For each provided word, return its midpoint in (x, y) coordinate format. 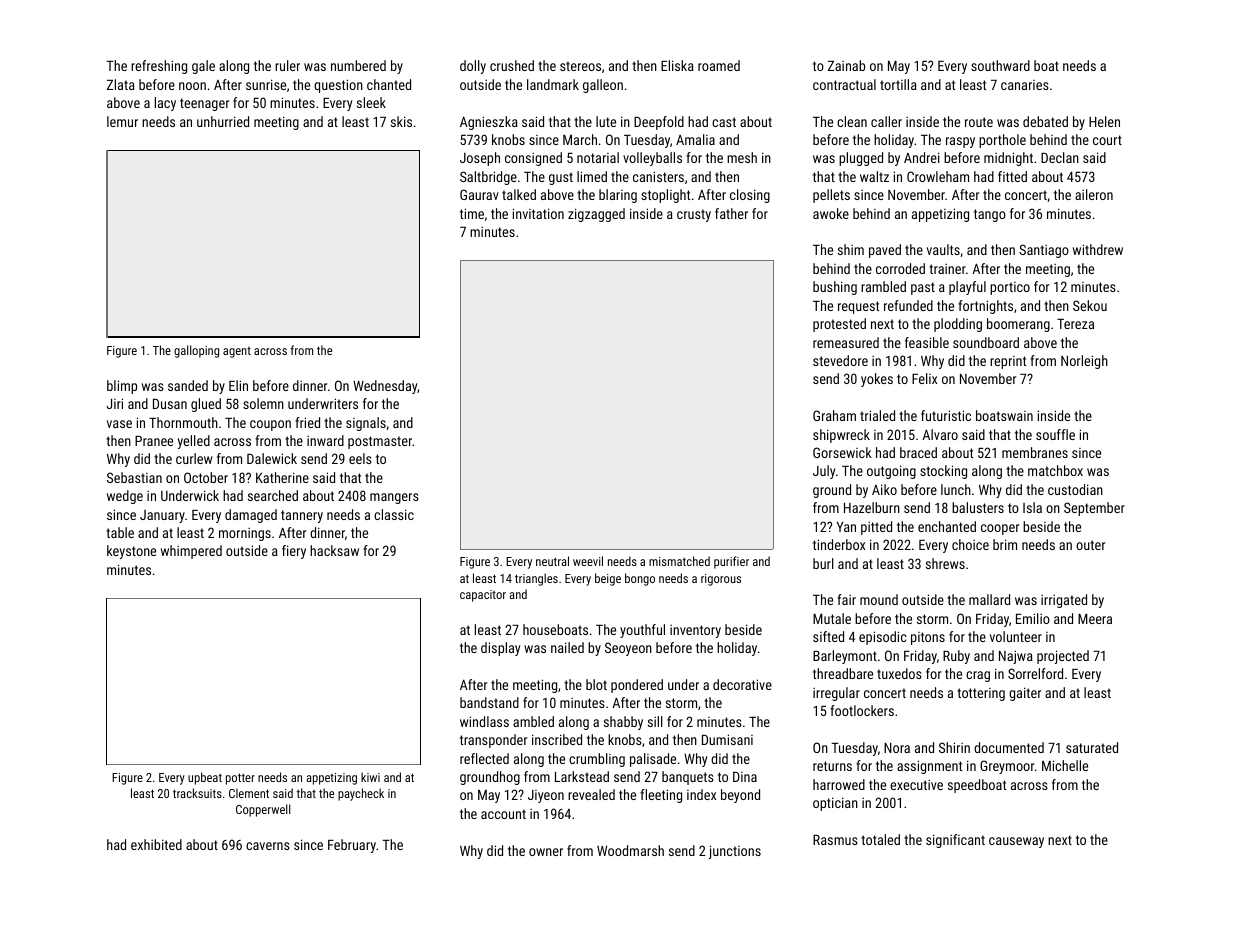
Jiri (114, 403)
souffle (1055, 434)
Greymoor (1007, 767)
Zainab (846, 65)
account (503, 814)
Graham (834, 415)
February (352, 846)
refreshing (159, 67)
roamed (719, 65)
